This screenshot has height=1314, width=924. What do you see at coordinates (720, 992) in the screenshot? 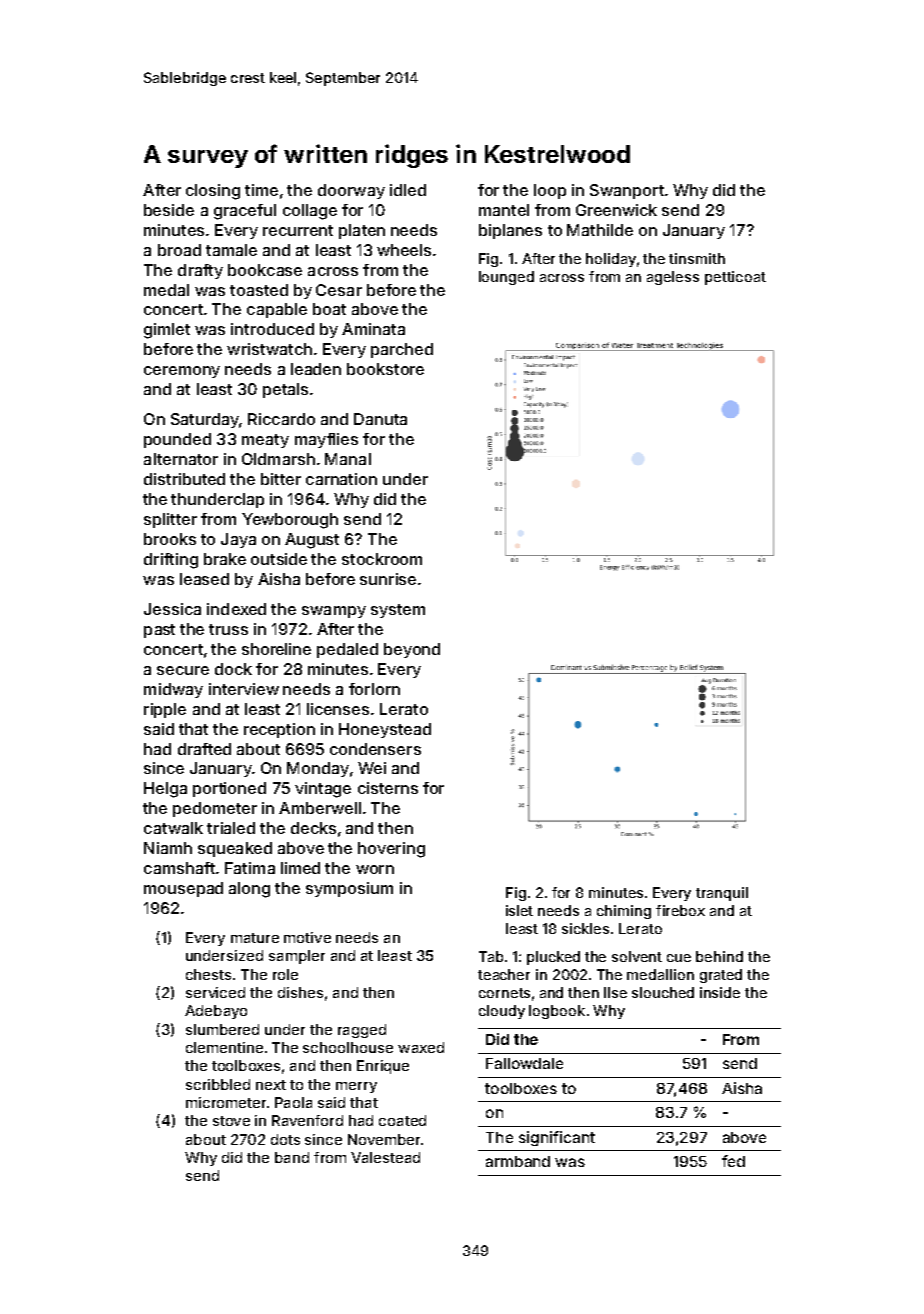
I see `inside` at bounding box center [720, 992].
